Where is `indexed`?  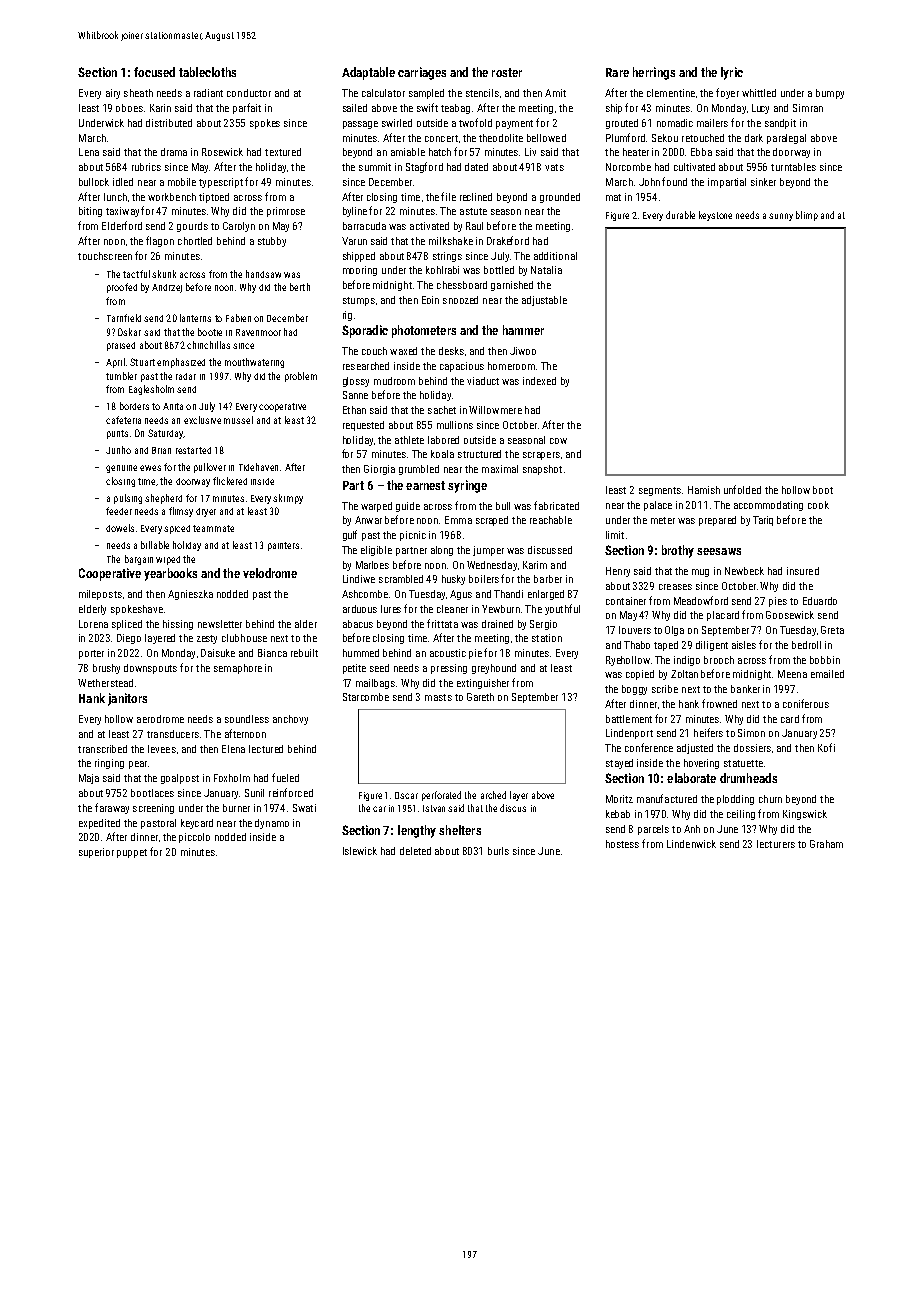
indexed is located at coordinates (539, 381).
